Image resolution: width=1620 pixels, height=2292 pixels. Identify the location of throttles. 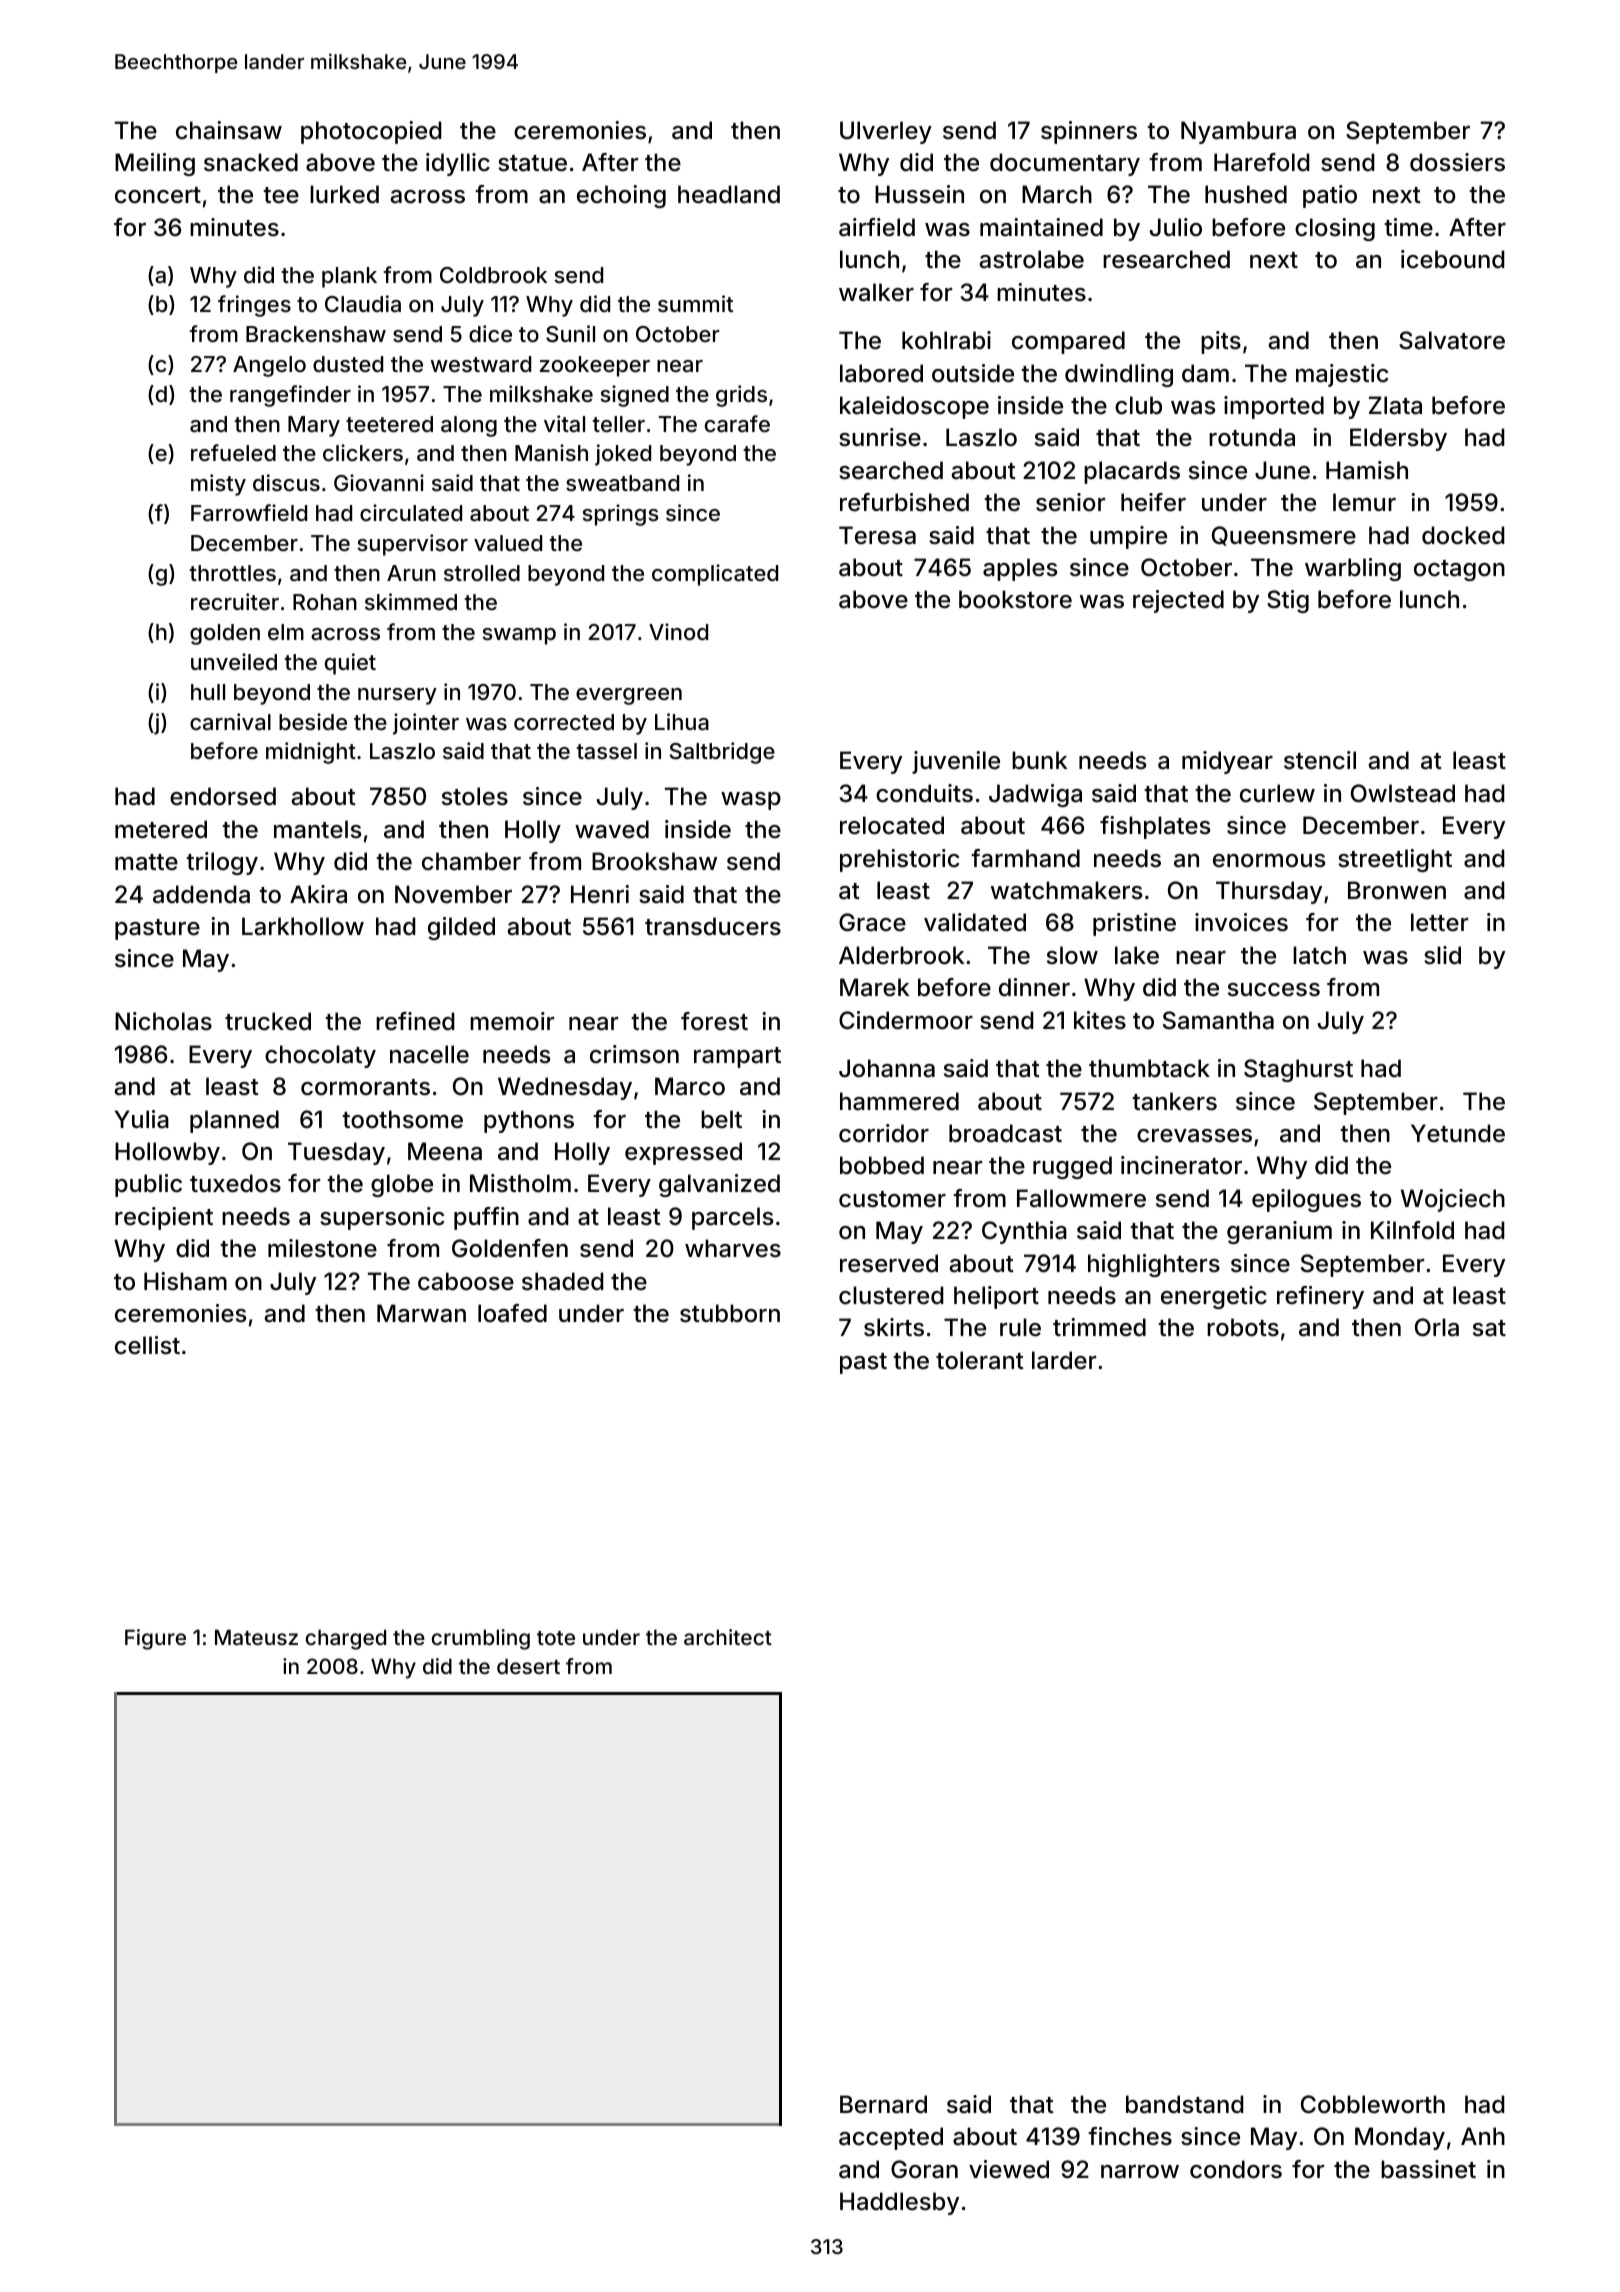
(232, 573).
